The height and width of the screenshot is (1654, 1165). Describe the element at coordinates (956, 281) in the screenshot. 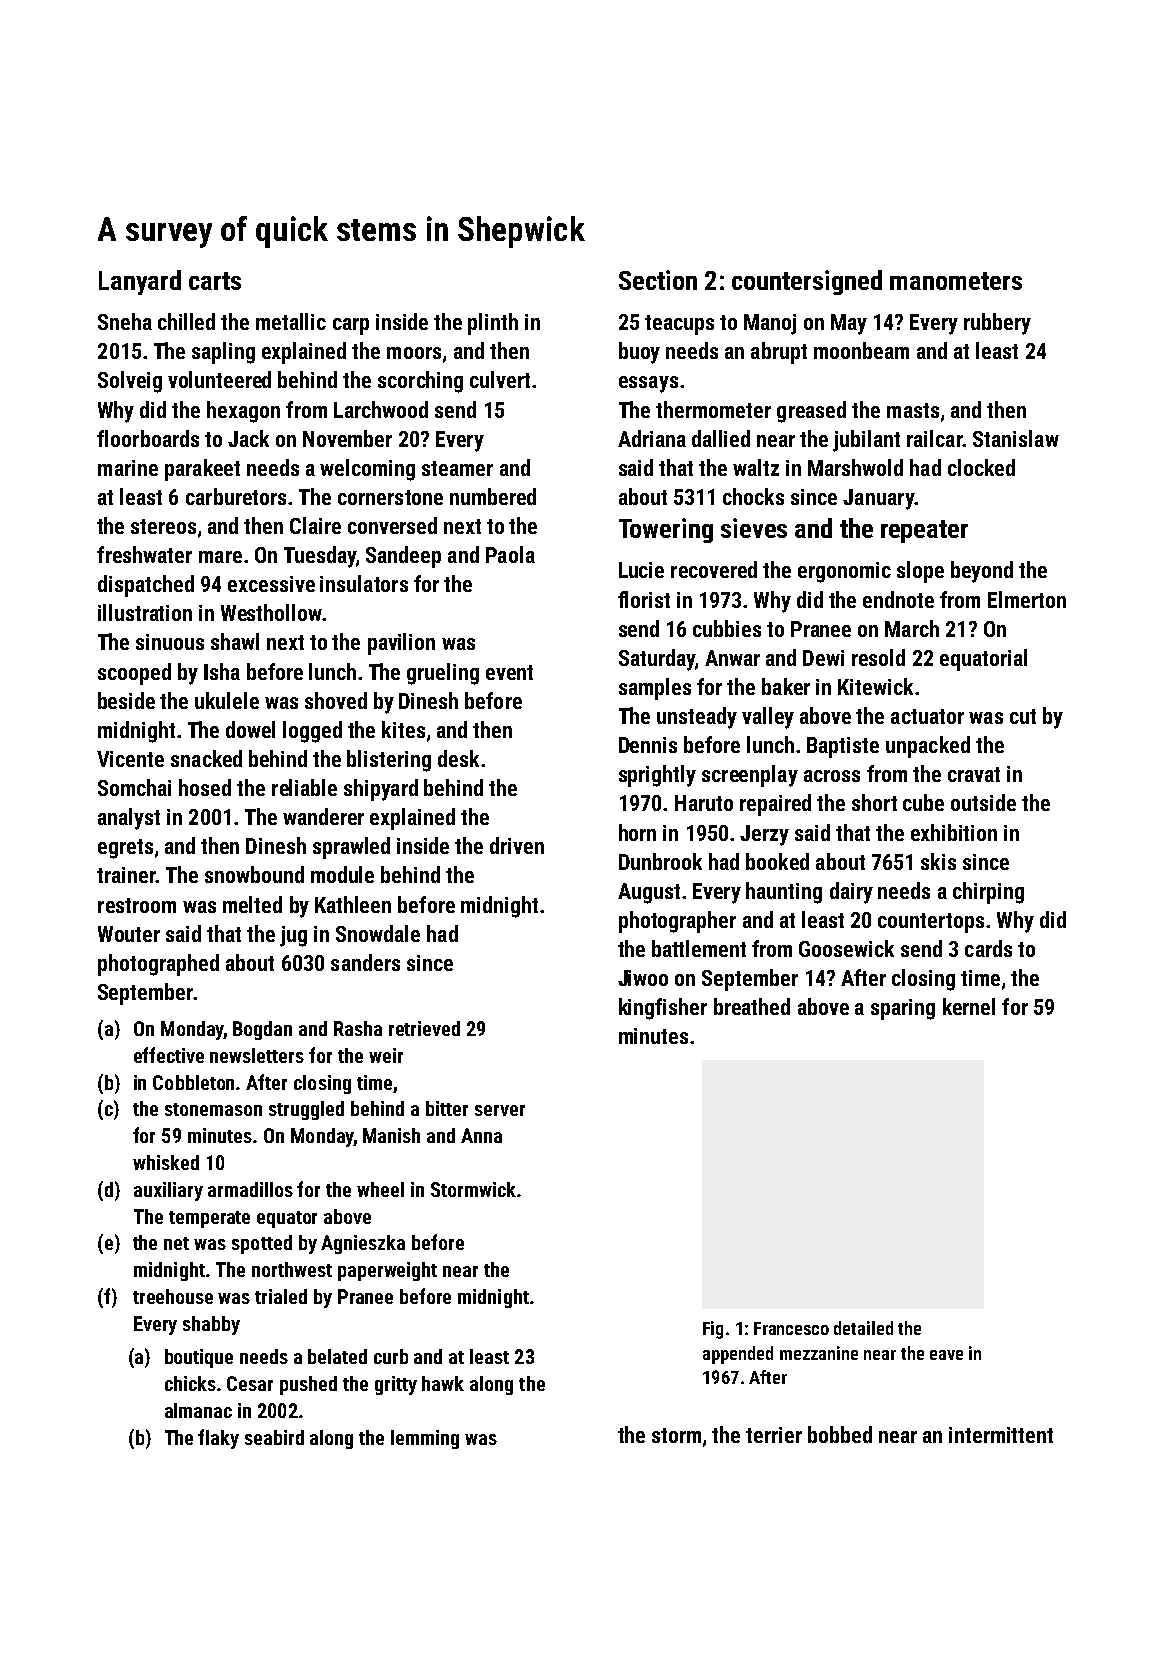

I see `manometers` at that location.
